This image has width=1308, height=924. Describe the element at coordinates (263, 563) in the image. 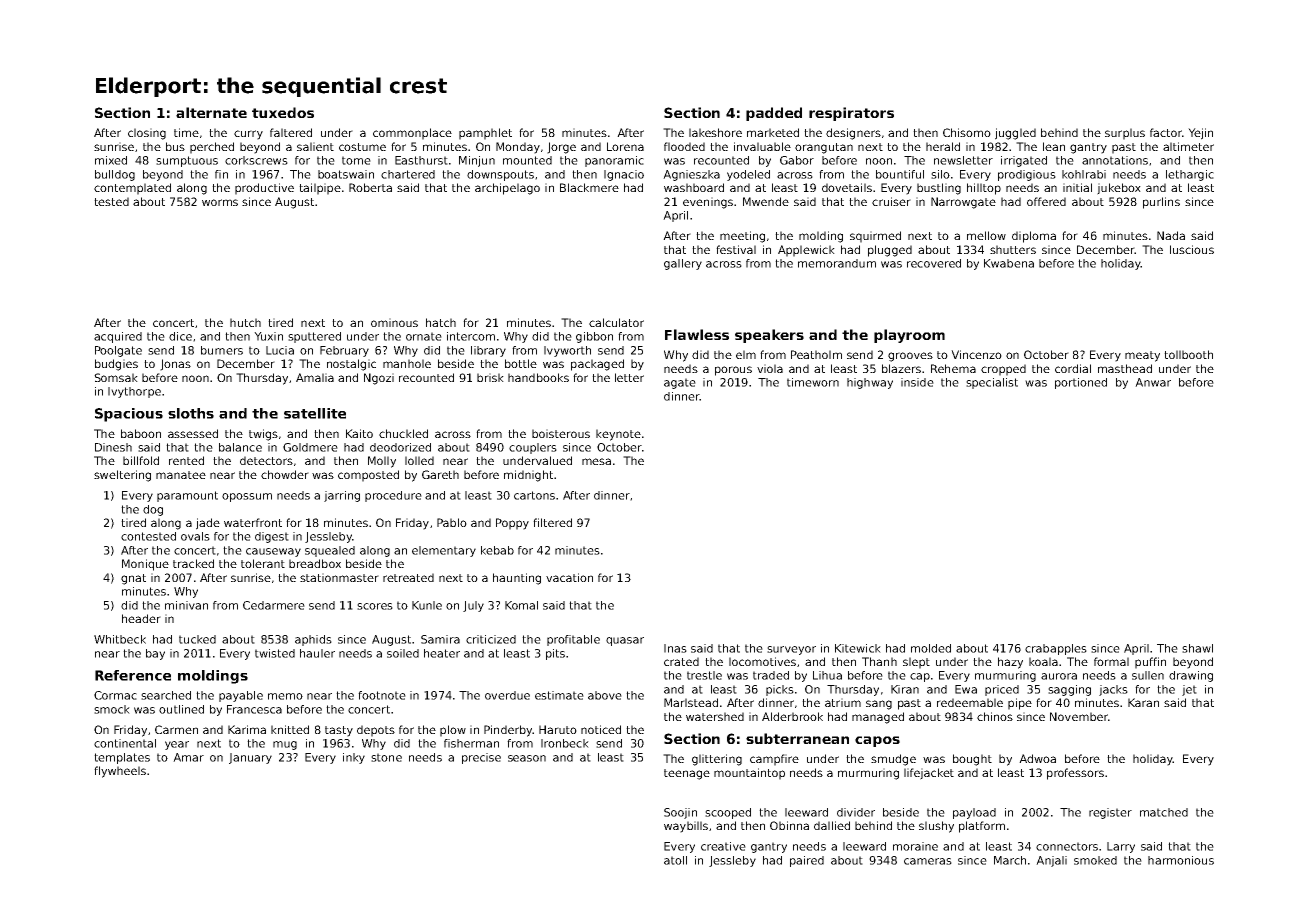

I see `tolerant` at that location.
